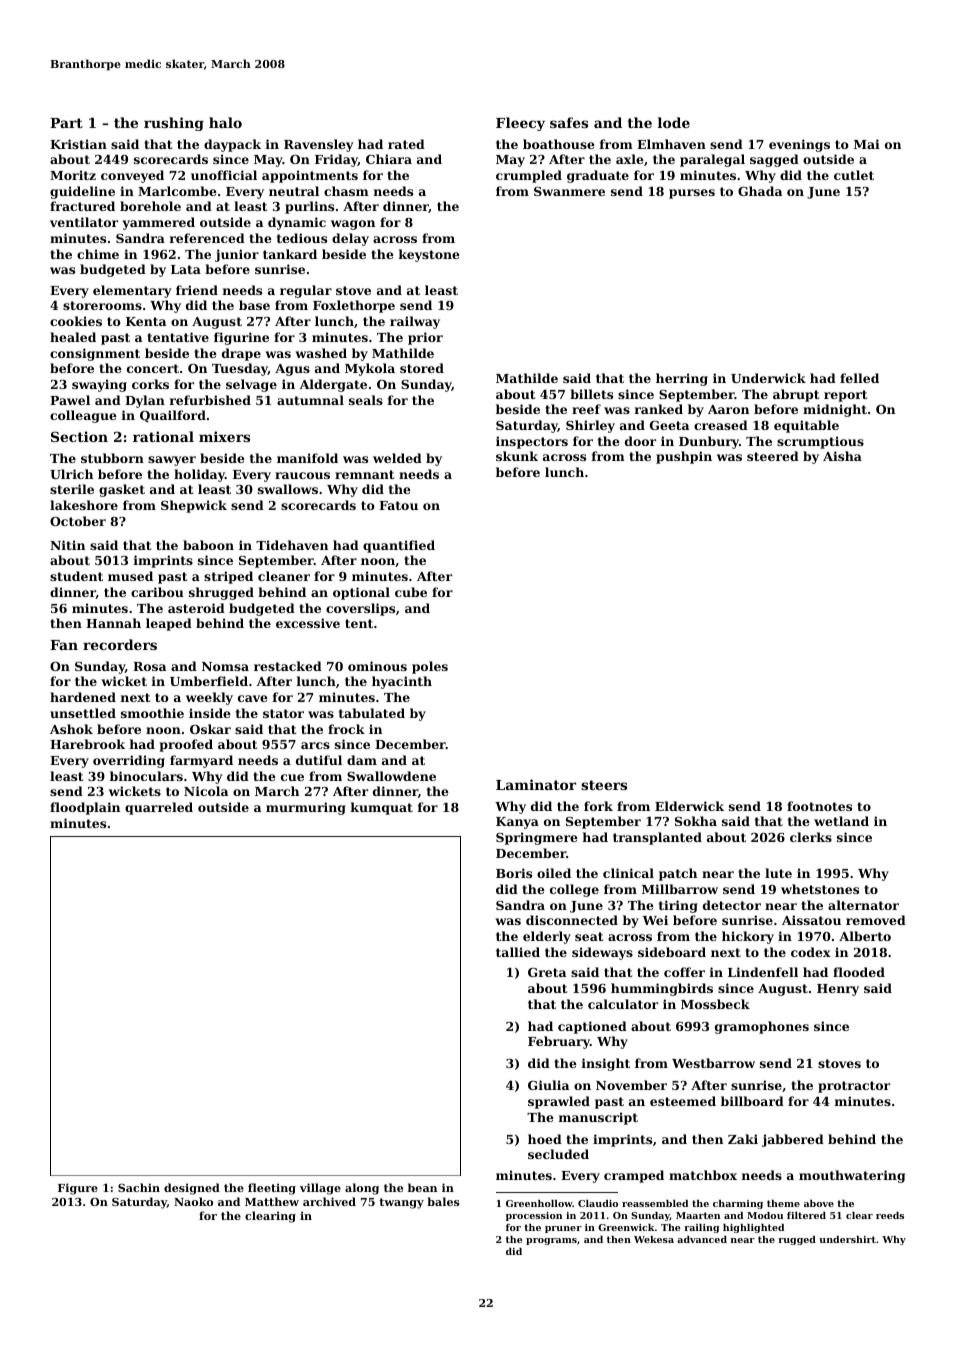  What do you see at coordinates (590, 426) in the page?
I see `Shirley` at bounding box center [590, 426].
